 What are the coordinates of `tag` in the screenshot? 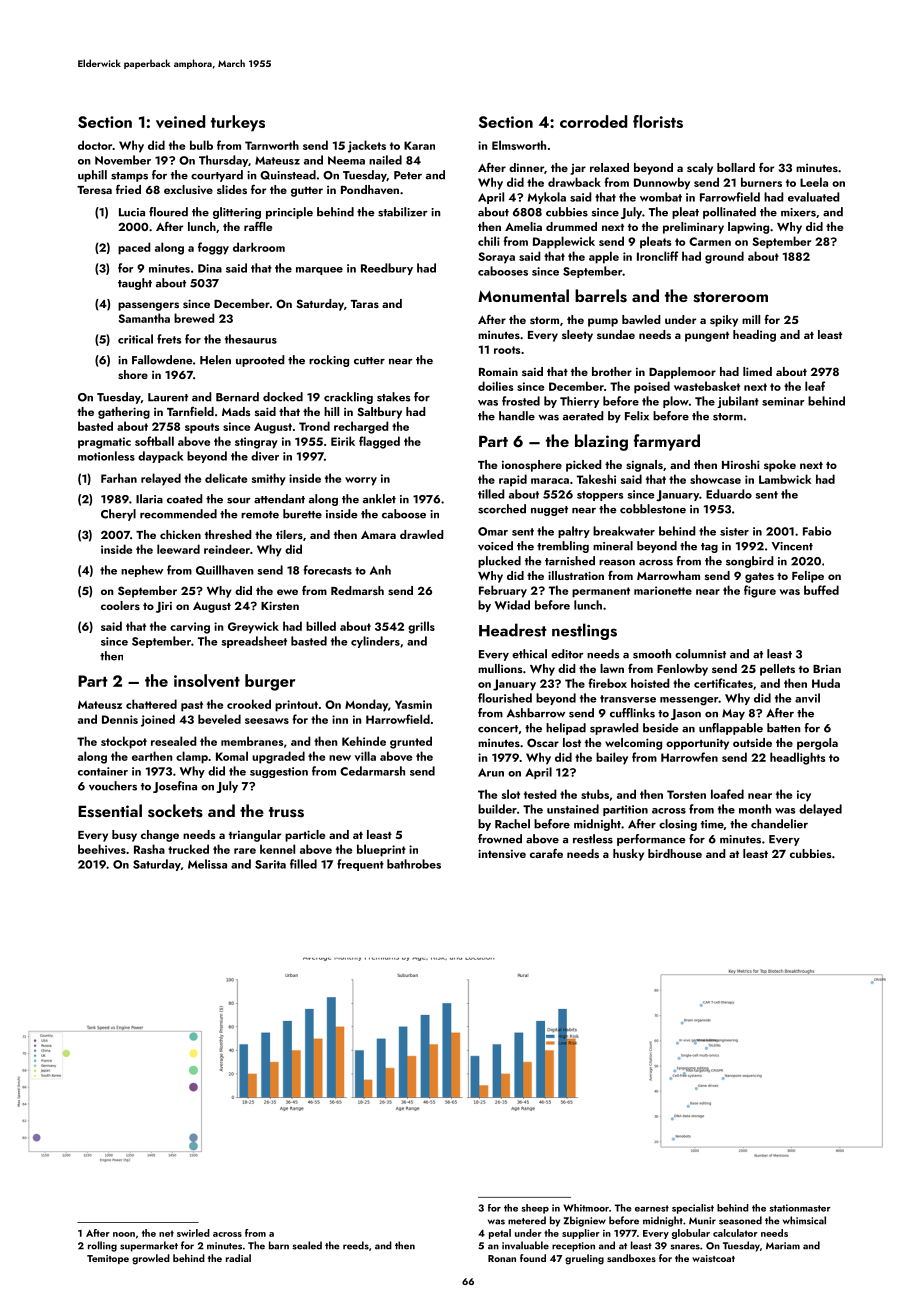 It's located at (709, 548).
